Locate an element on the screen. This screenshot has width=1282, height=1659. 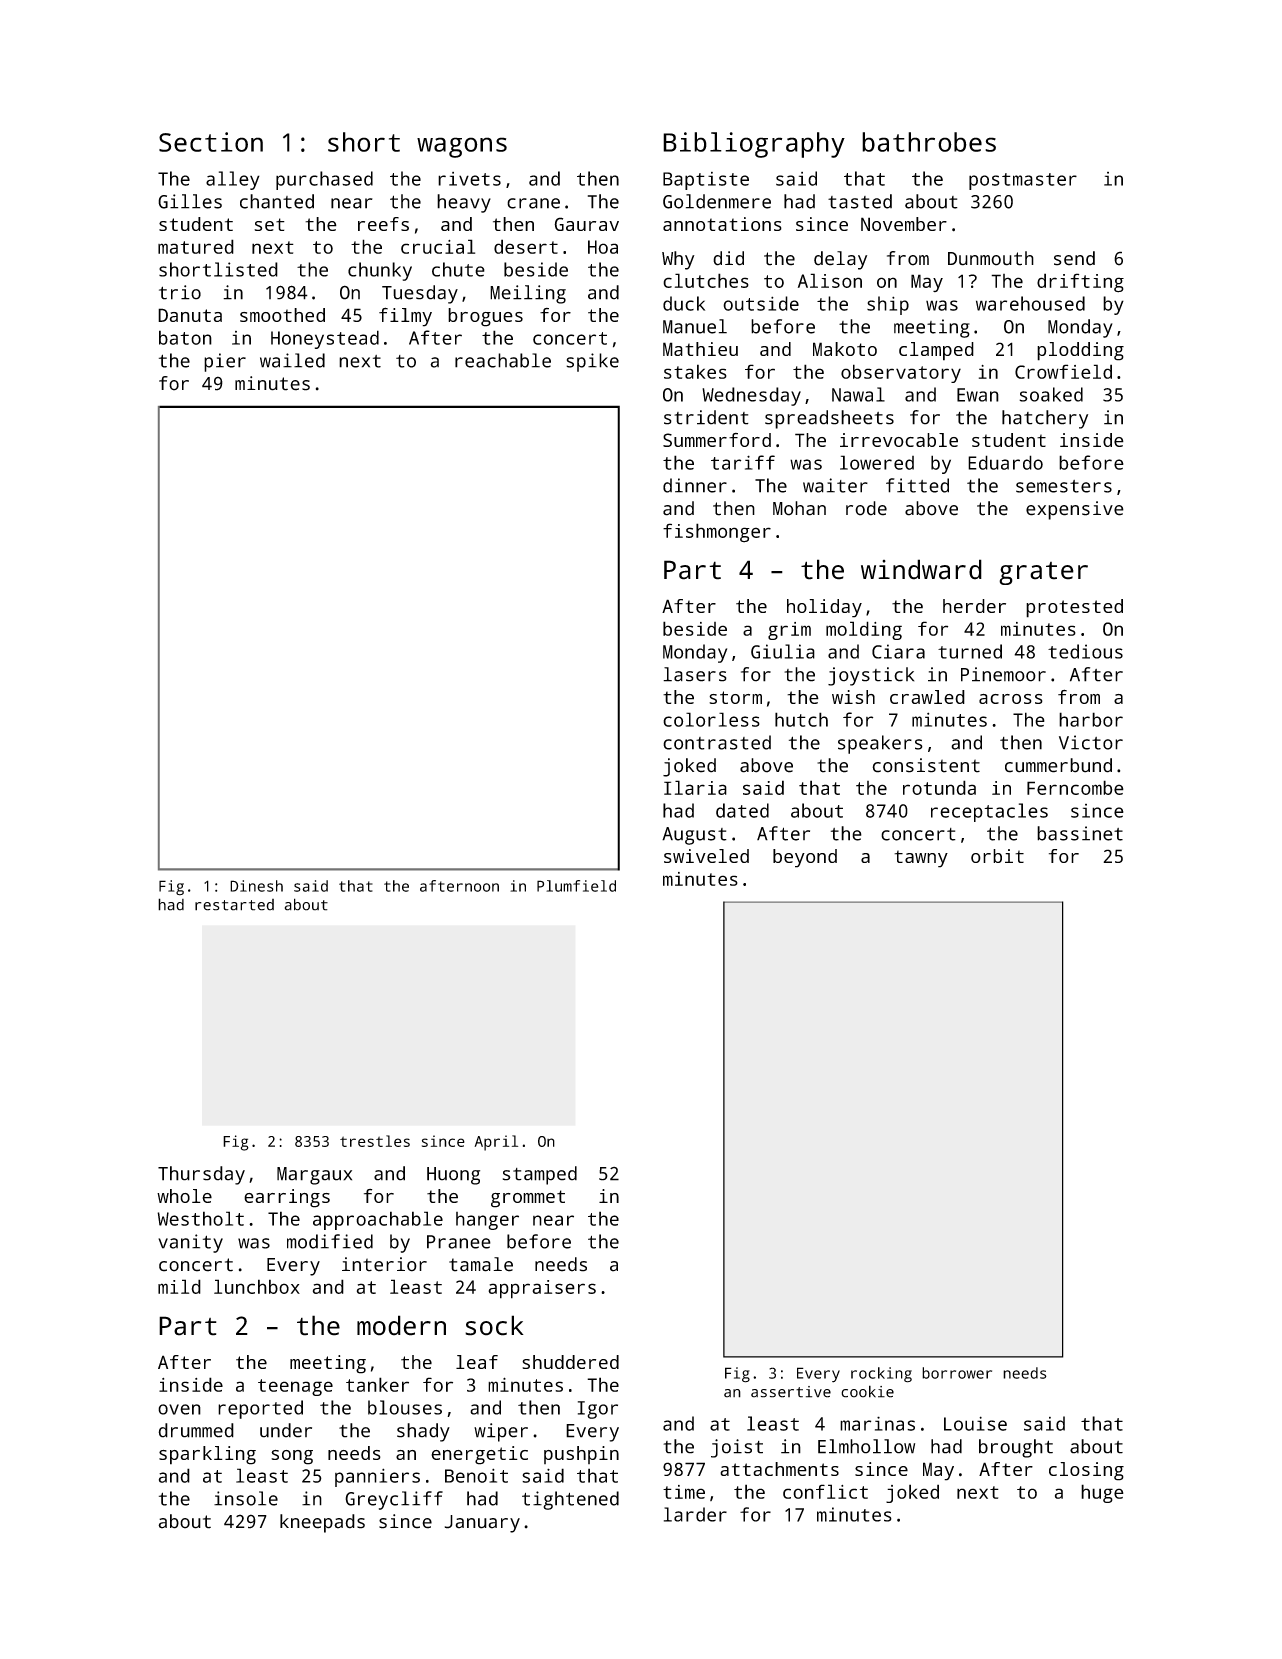
dinner is located at coordinates (695, 485).
